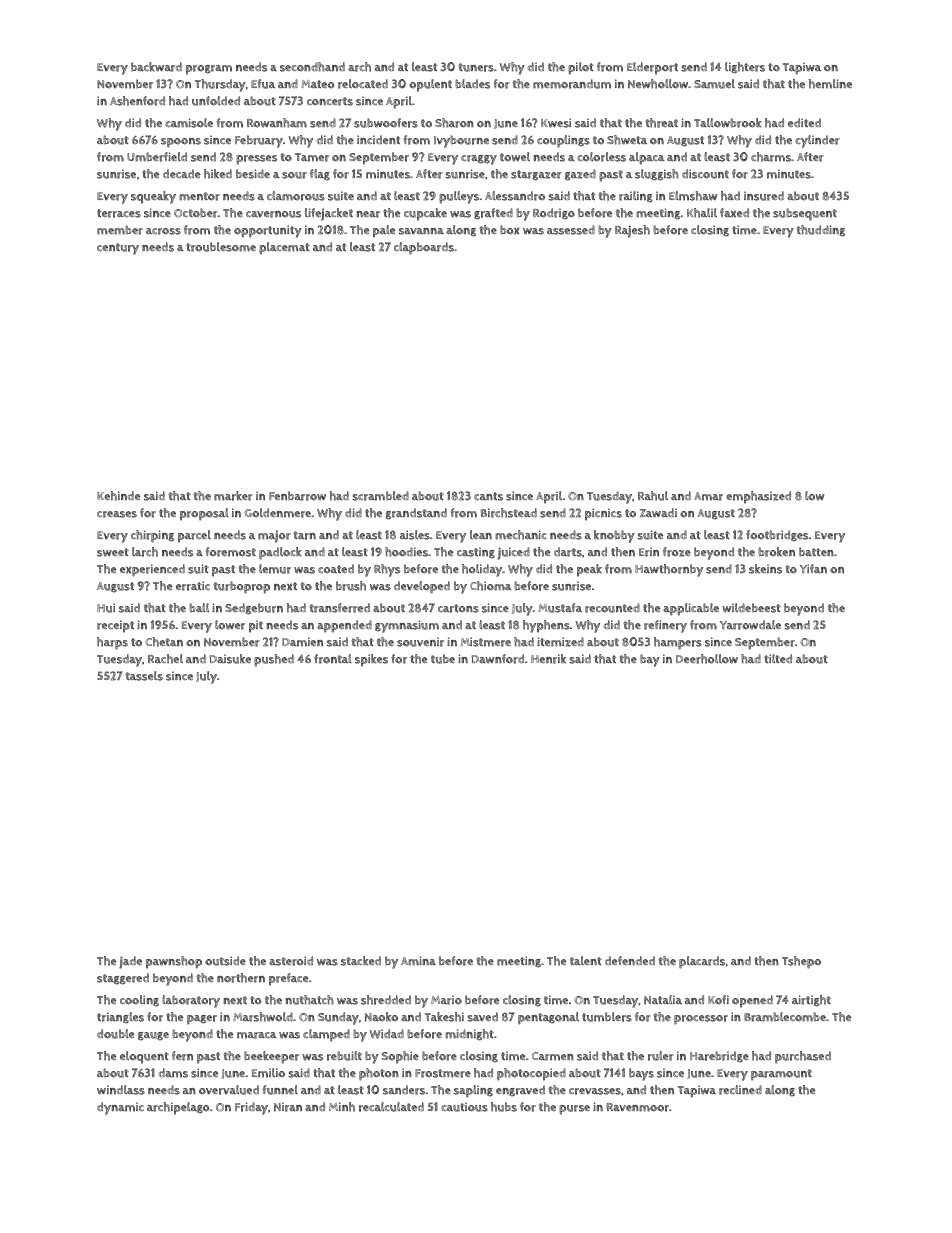  Describe the element at coordinates (758, 497) in the screenshot. I see `emphasized` at that location.
